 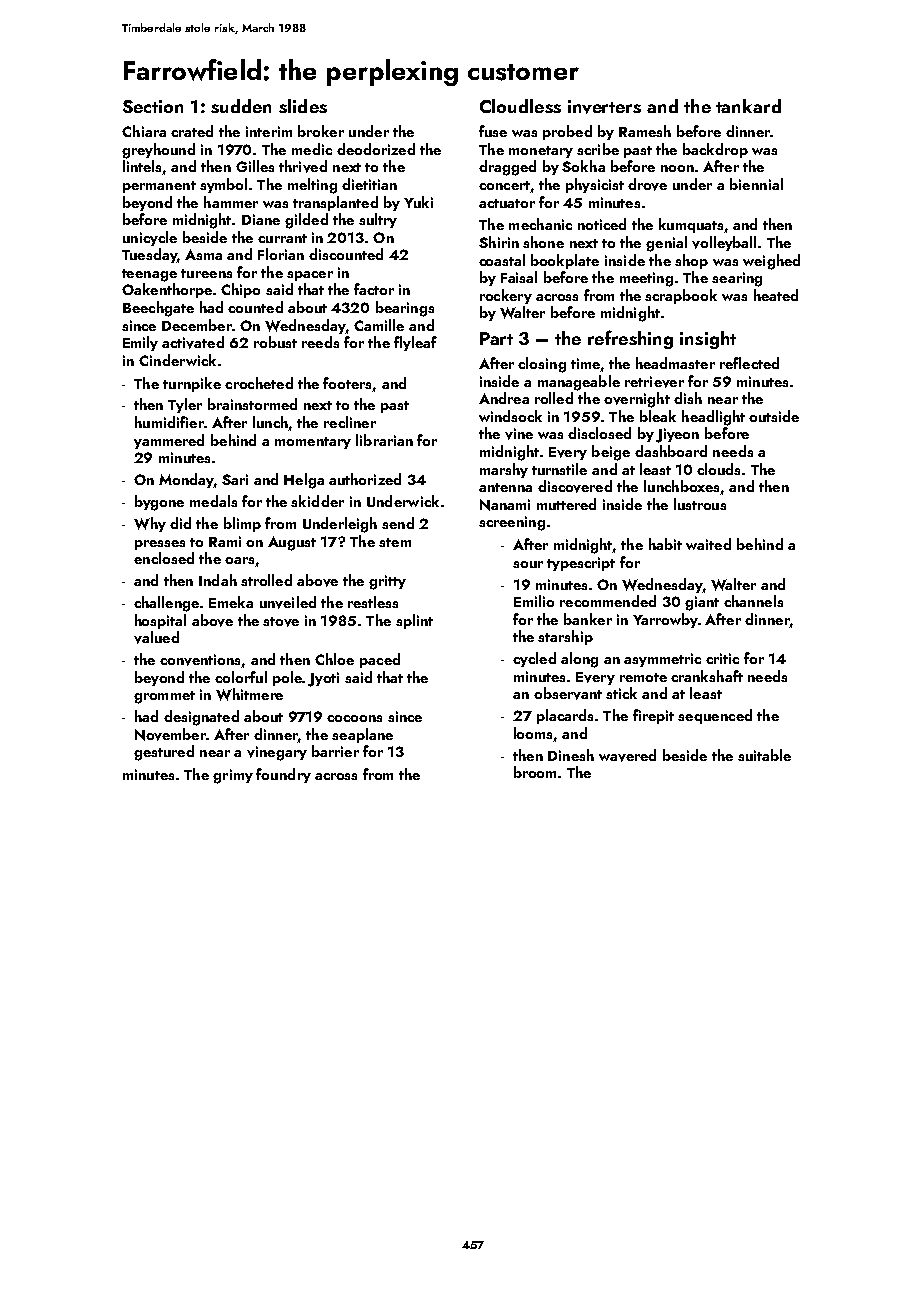 What do you see at coordinates (647, 184) in the screenshot?
I see `drove` at bounding box center [647, 184].
